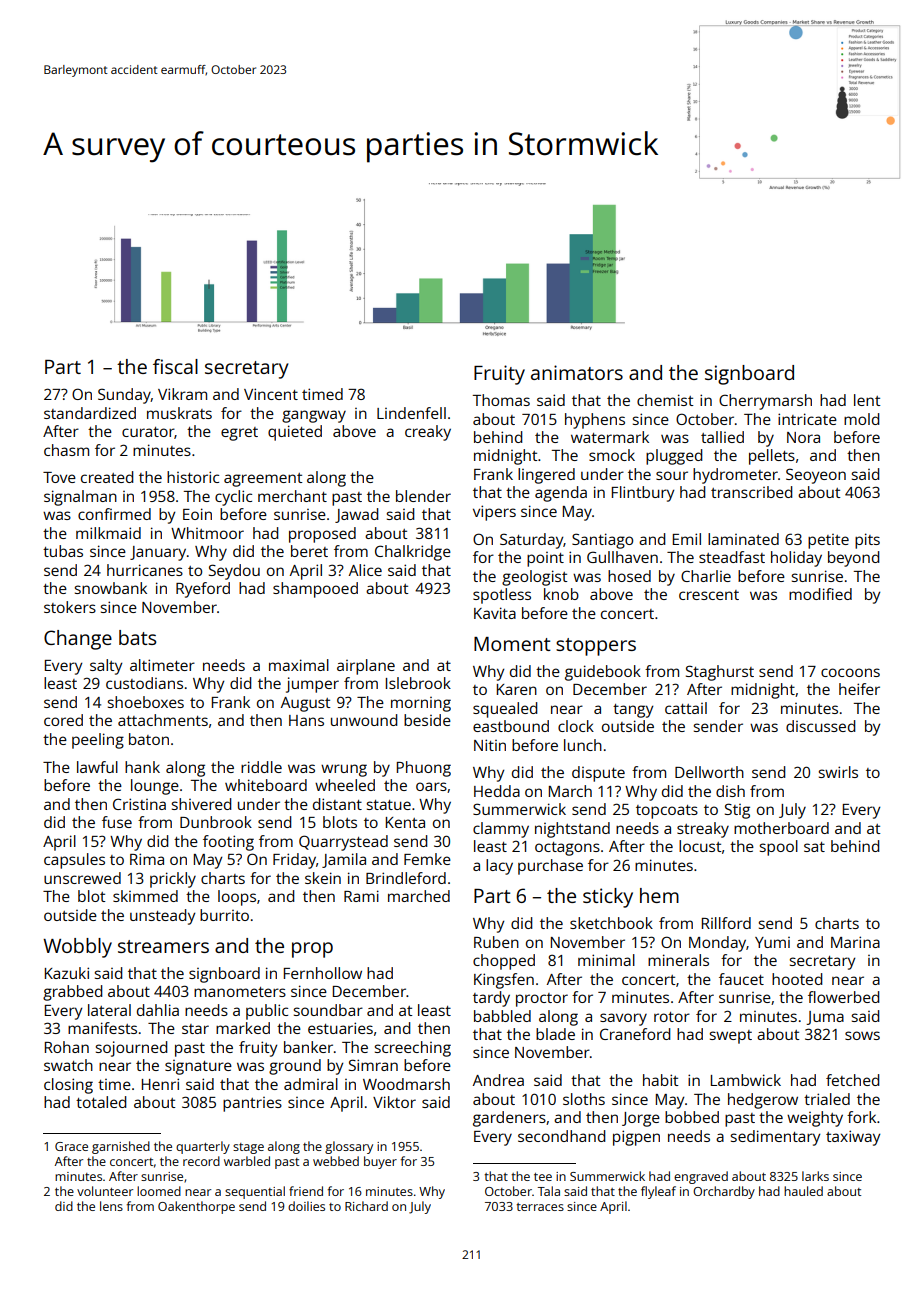 The height and width of the screenshot is (1308, 924). Describe the element at coordinates (315, 590) in the screenshot. I see `shampooed` at that location.
